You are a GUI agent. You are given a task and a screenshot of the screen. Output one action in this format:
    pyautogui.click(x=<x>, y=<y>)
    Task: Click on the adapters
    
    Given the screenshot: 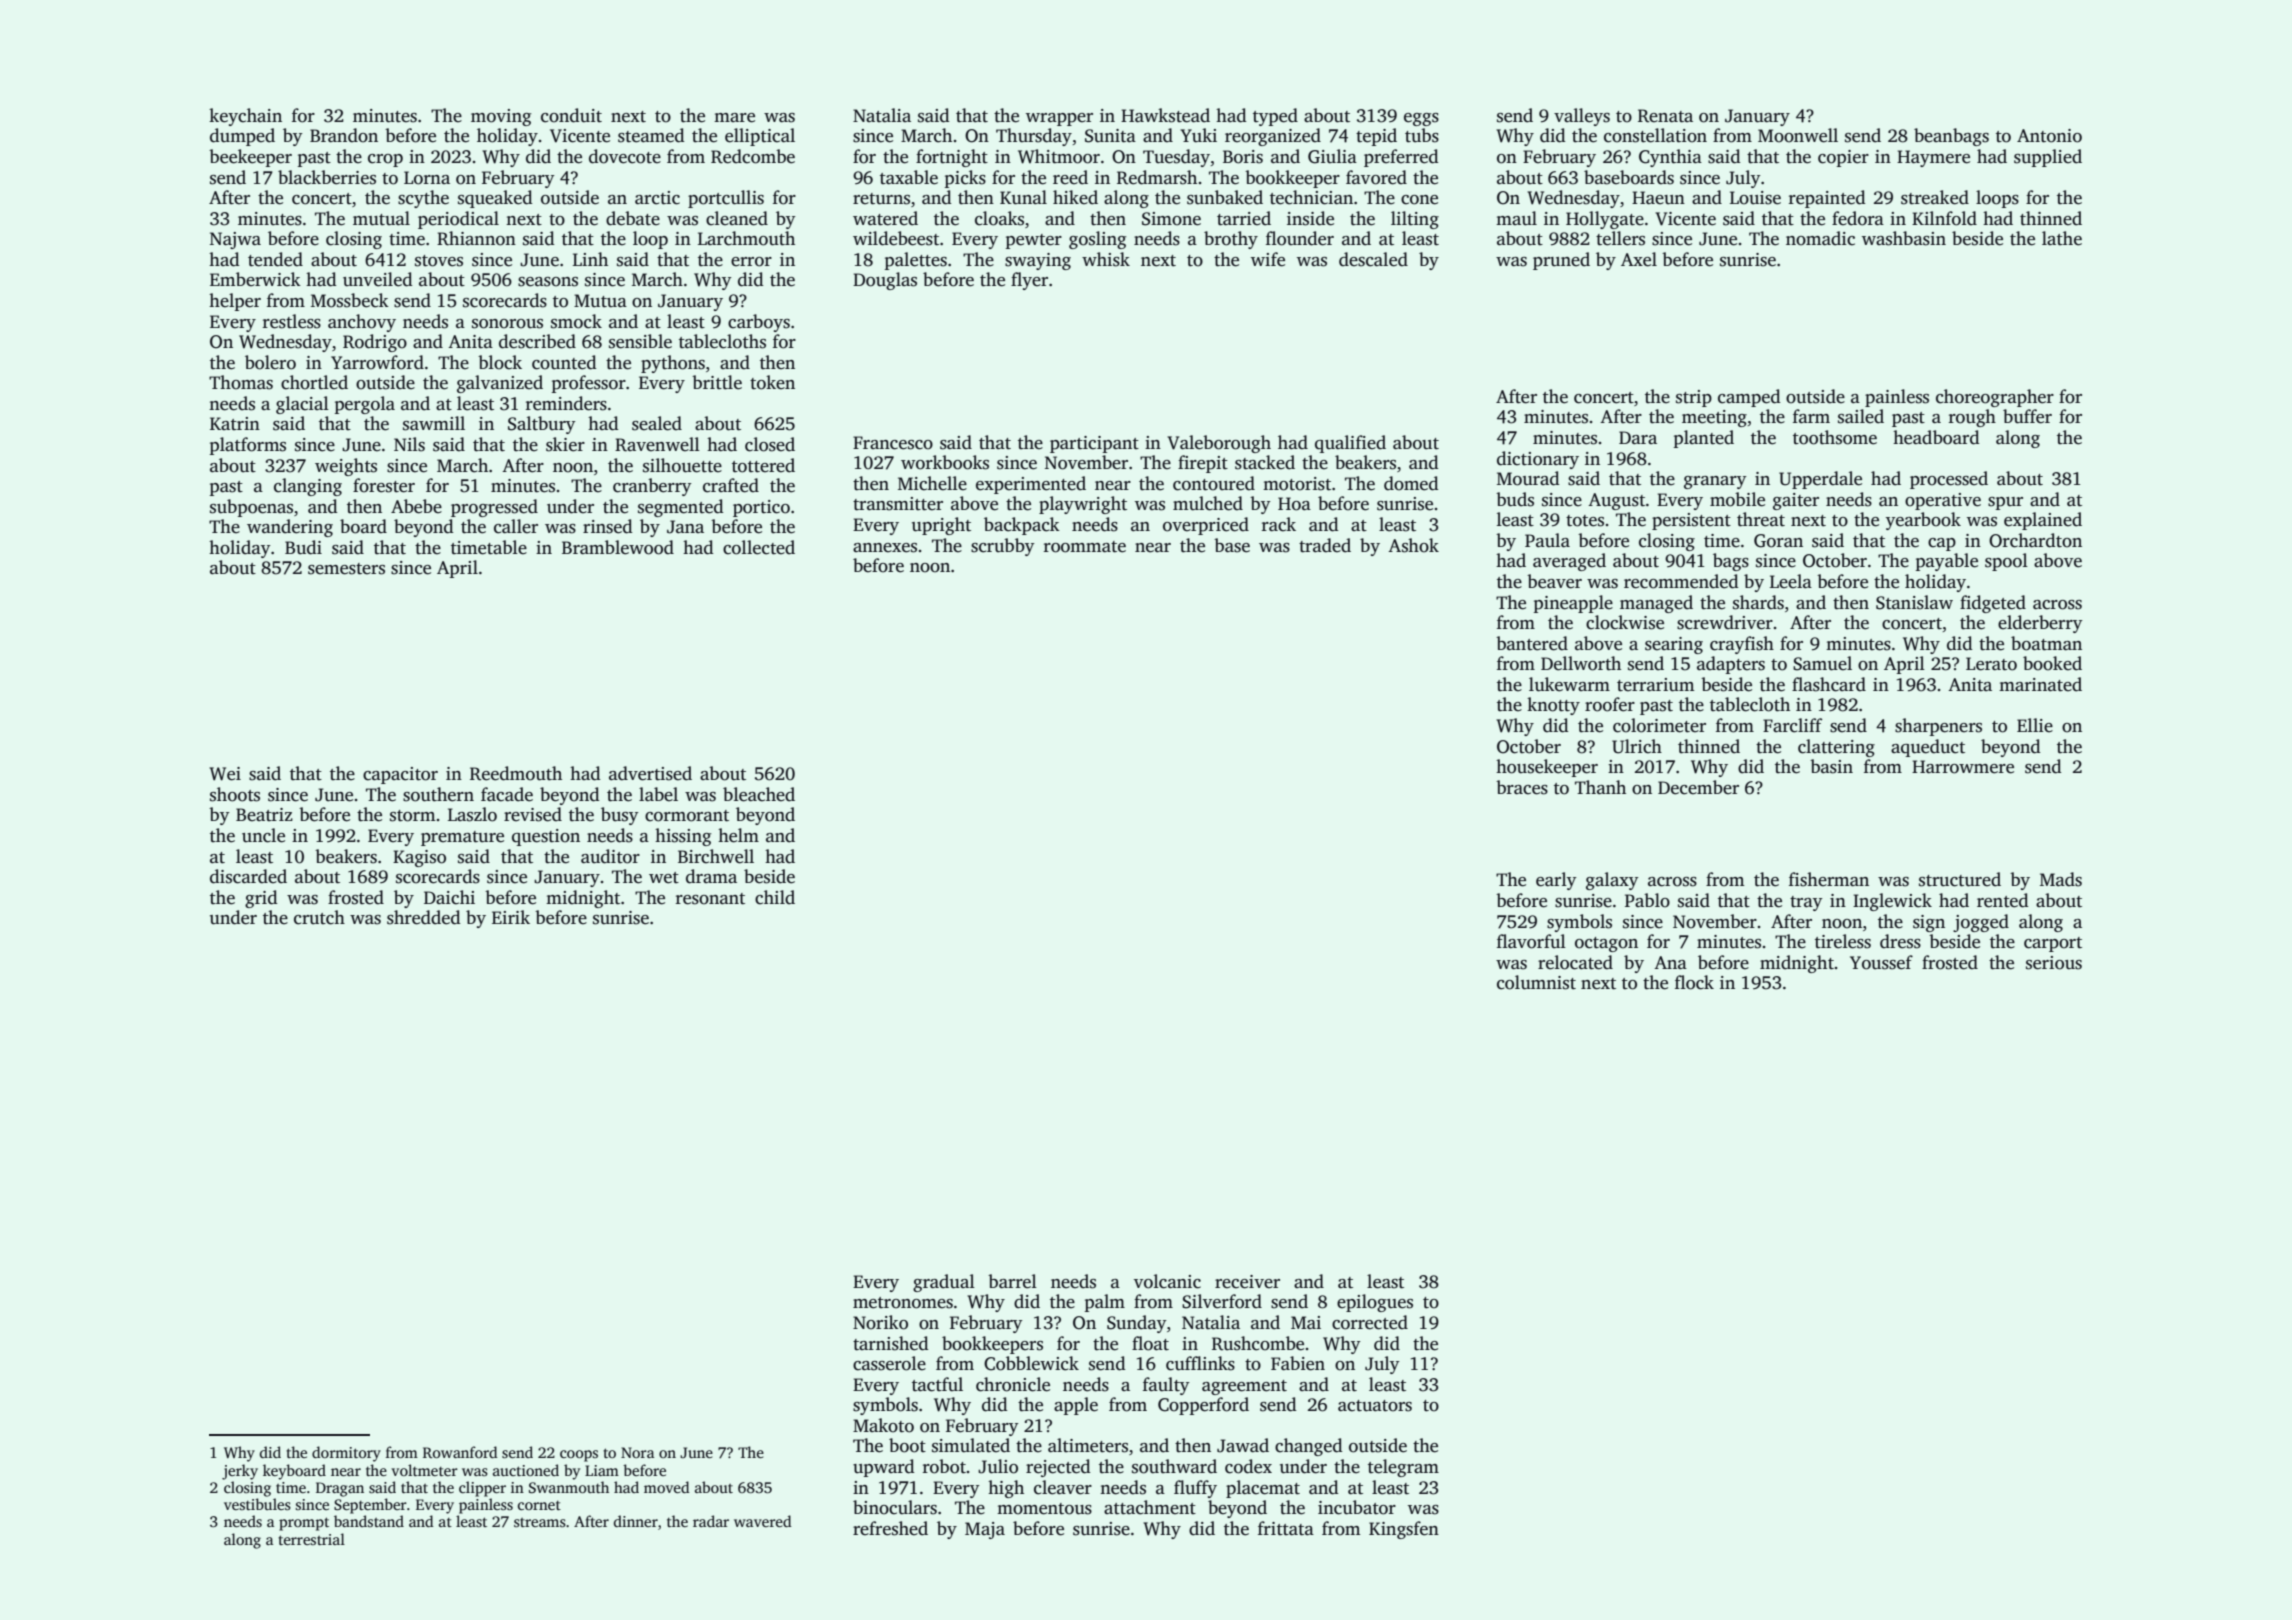 What is the action you would take?
    pyautogui.click(x=1731, y=665)
